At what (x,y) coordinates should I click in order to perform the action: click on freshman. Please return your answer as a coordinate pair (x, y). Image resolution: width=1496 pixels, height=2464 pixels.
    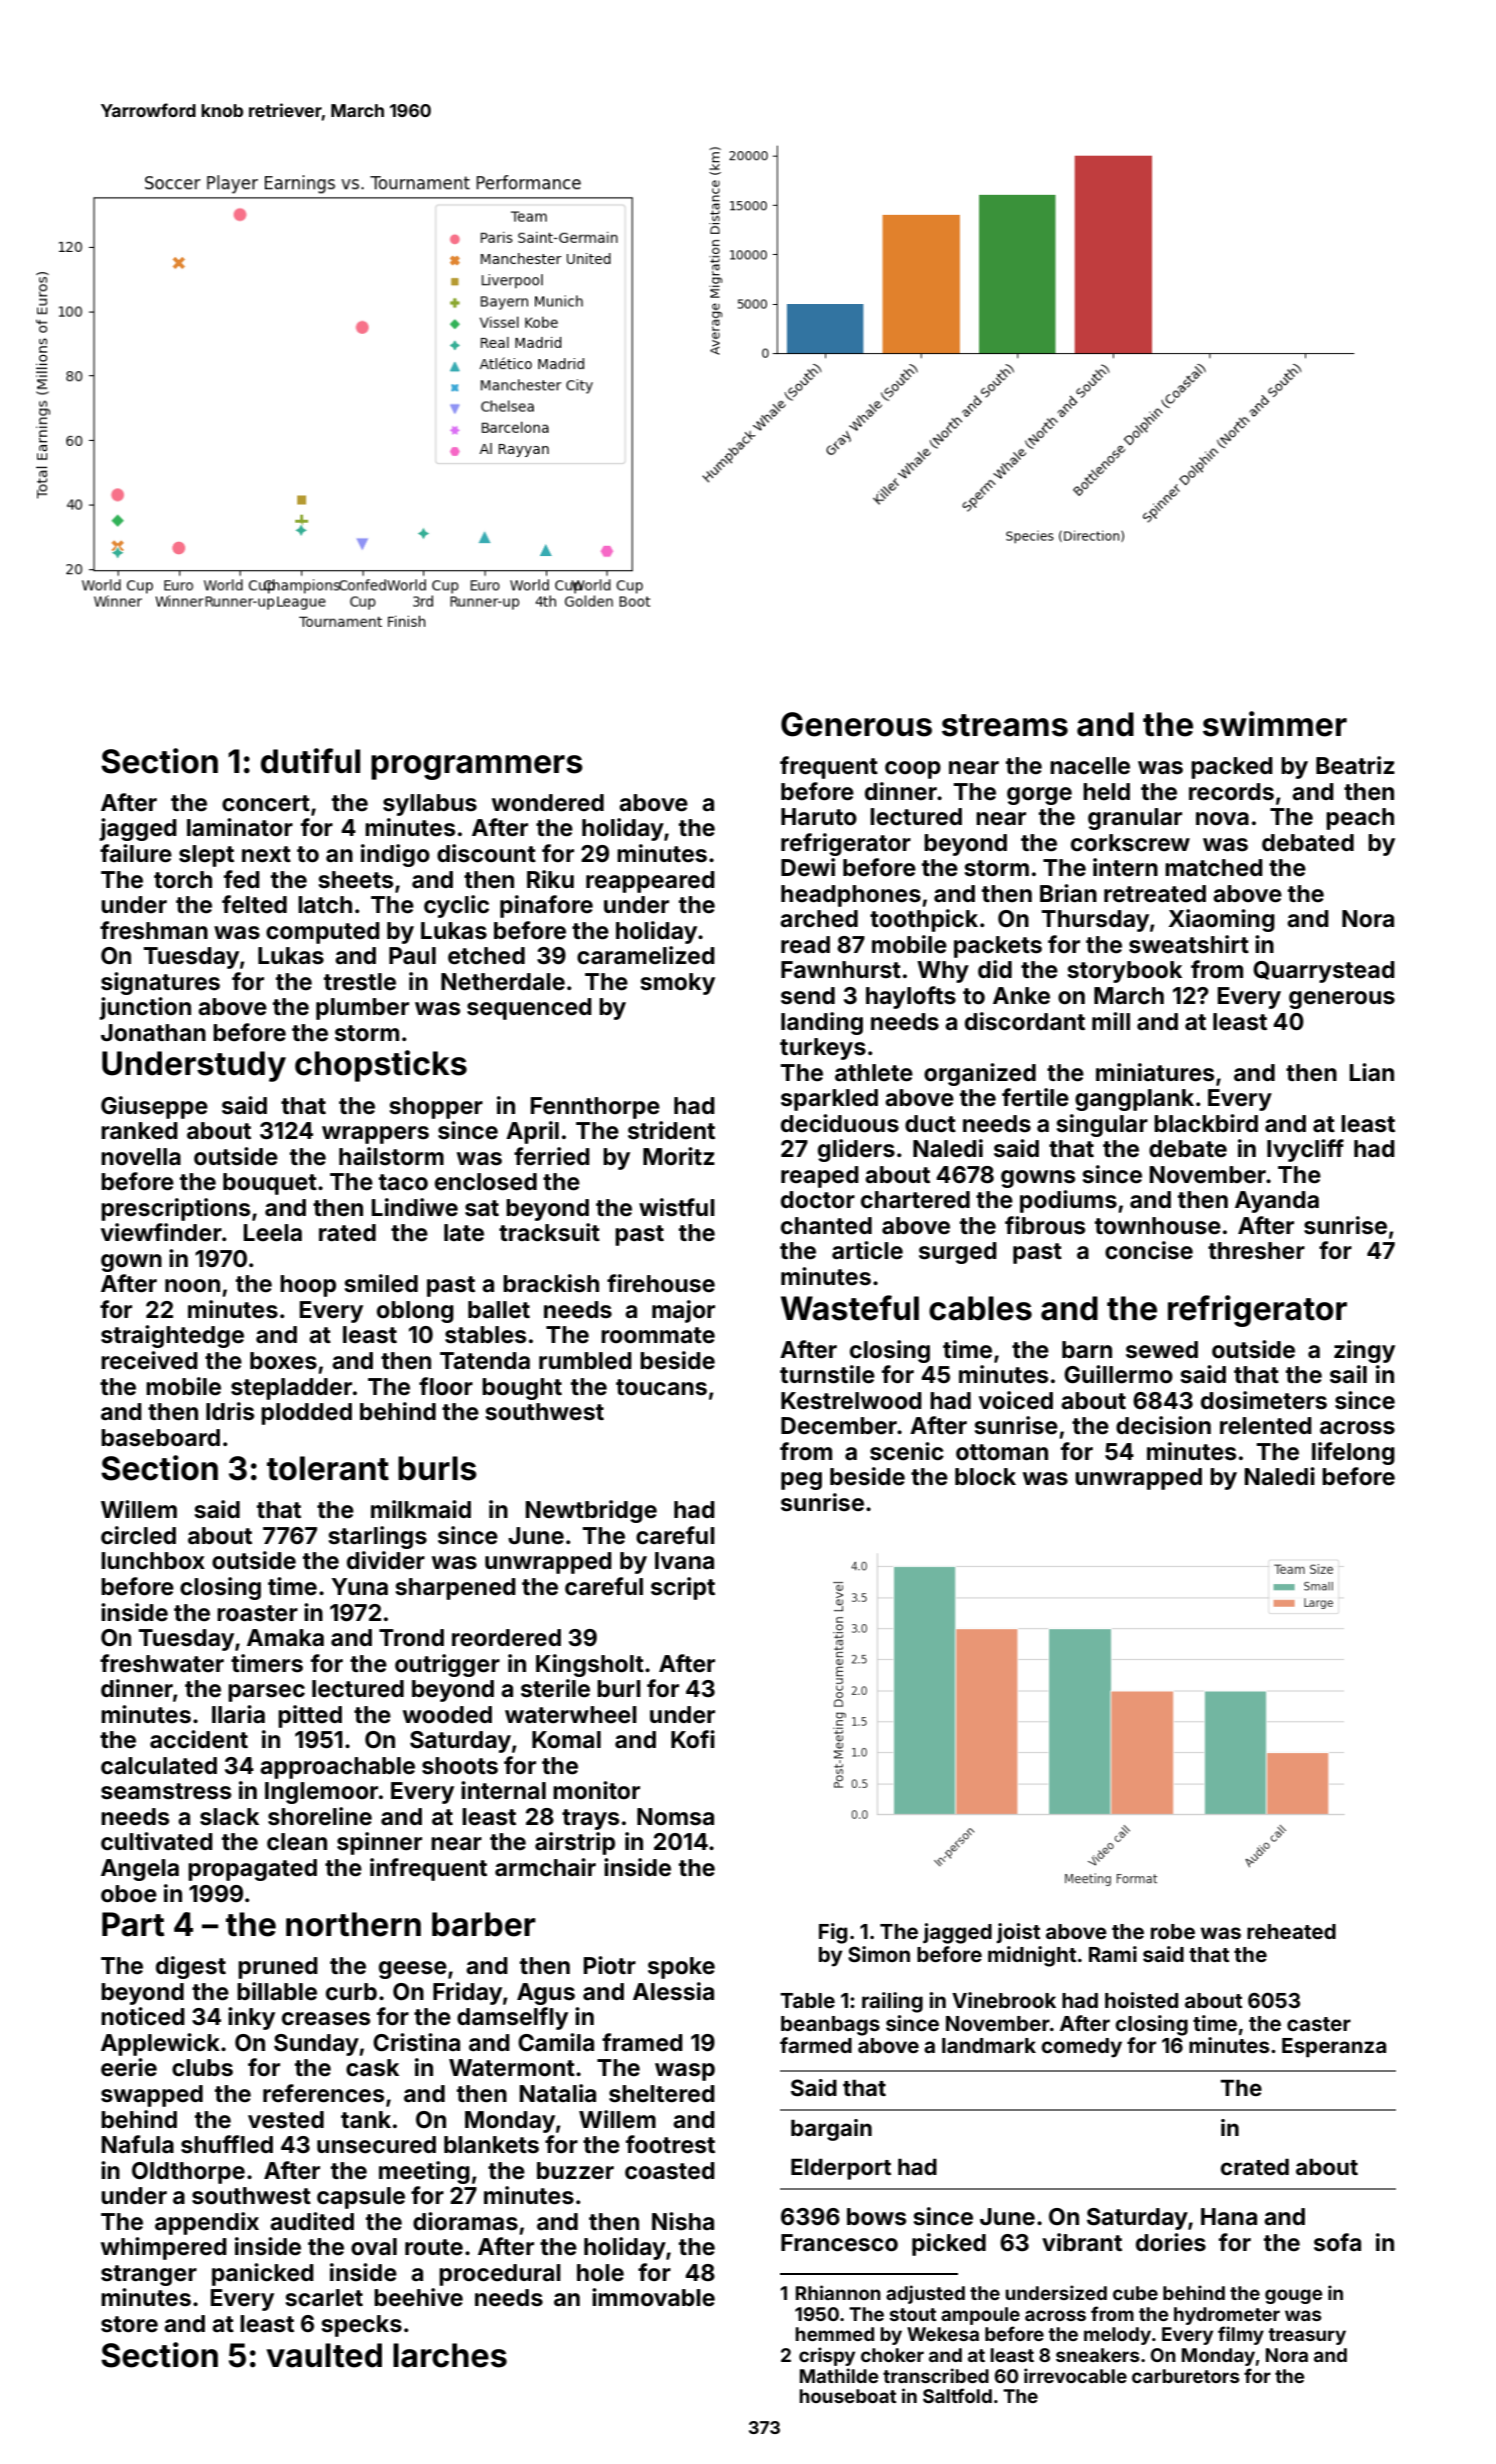
    Looking at the image, I should click on (154, 930).
